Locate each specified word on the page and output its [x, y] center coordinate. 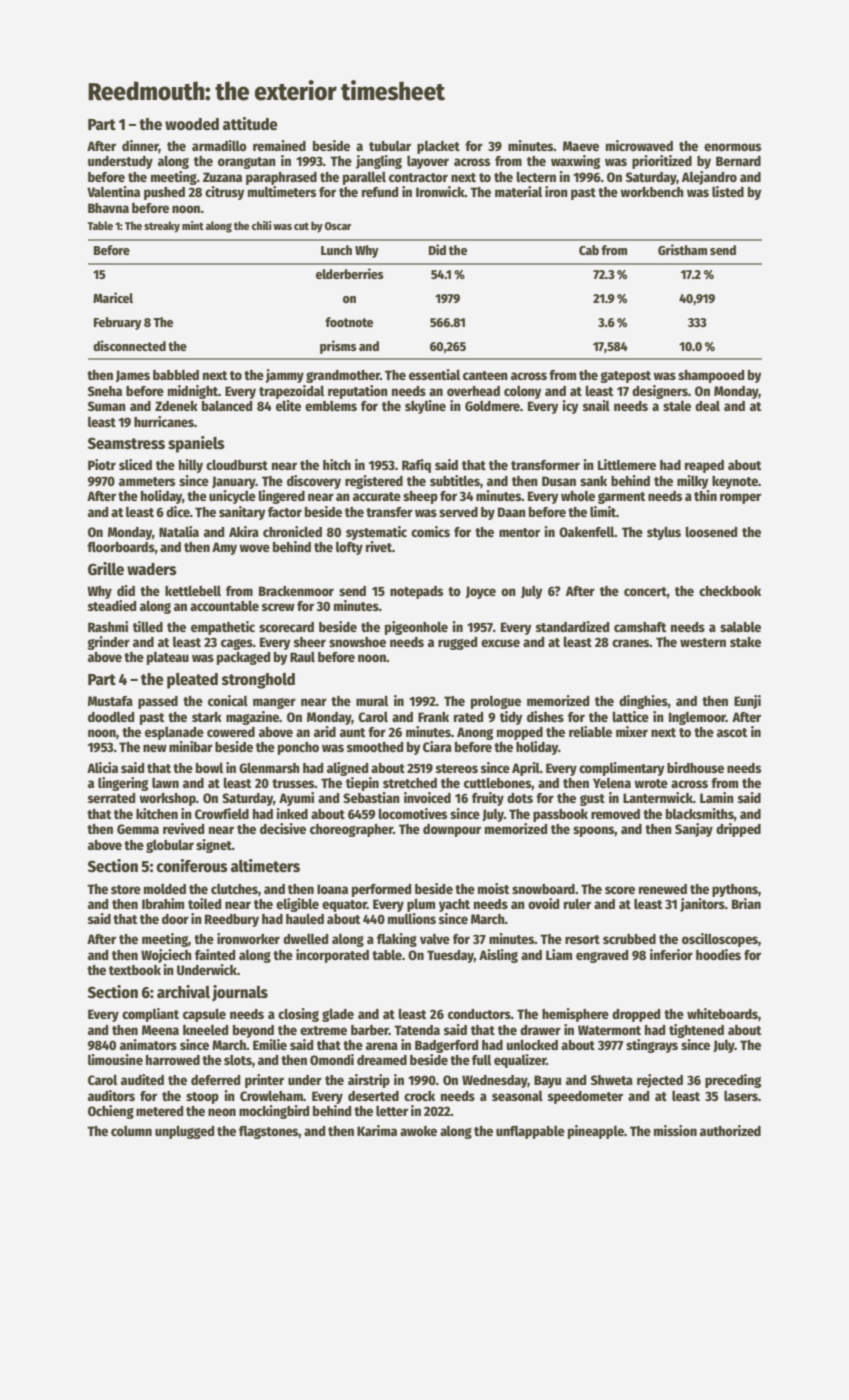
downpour [452, 830]
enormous [732, 147]
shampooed [711, 376]
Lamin [717, 797]
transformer [545, 465]
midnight [193, 392]
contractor [418, 177]
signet [214, 846]
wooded [192, 124]
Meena [160, 1030]
